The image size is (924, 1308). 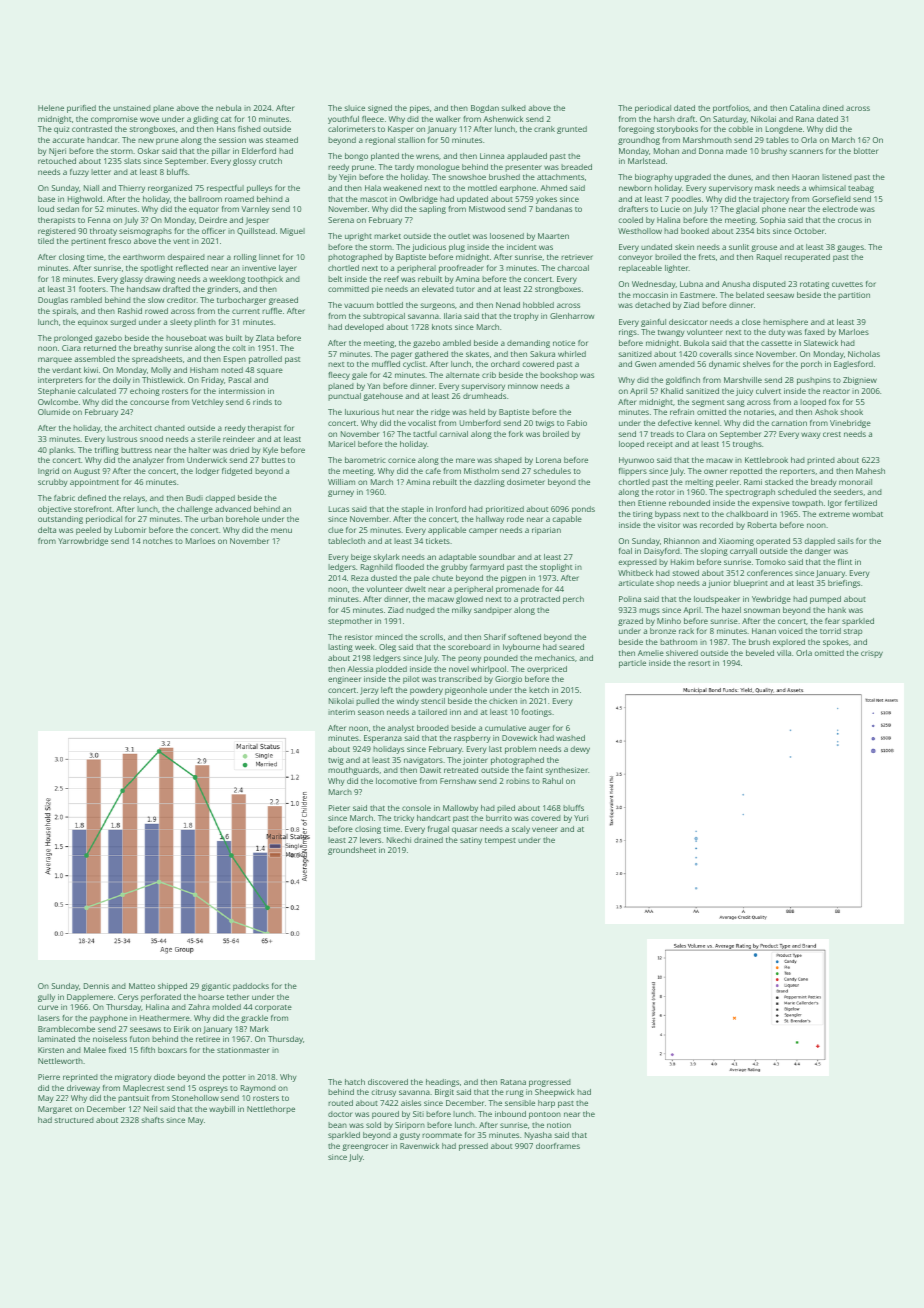 What do you see at coordinates (120, 241) in the page?
I see `fresco` at bounding box center [120, 241].
